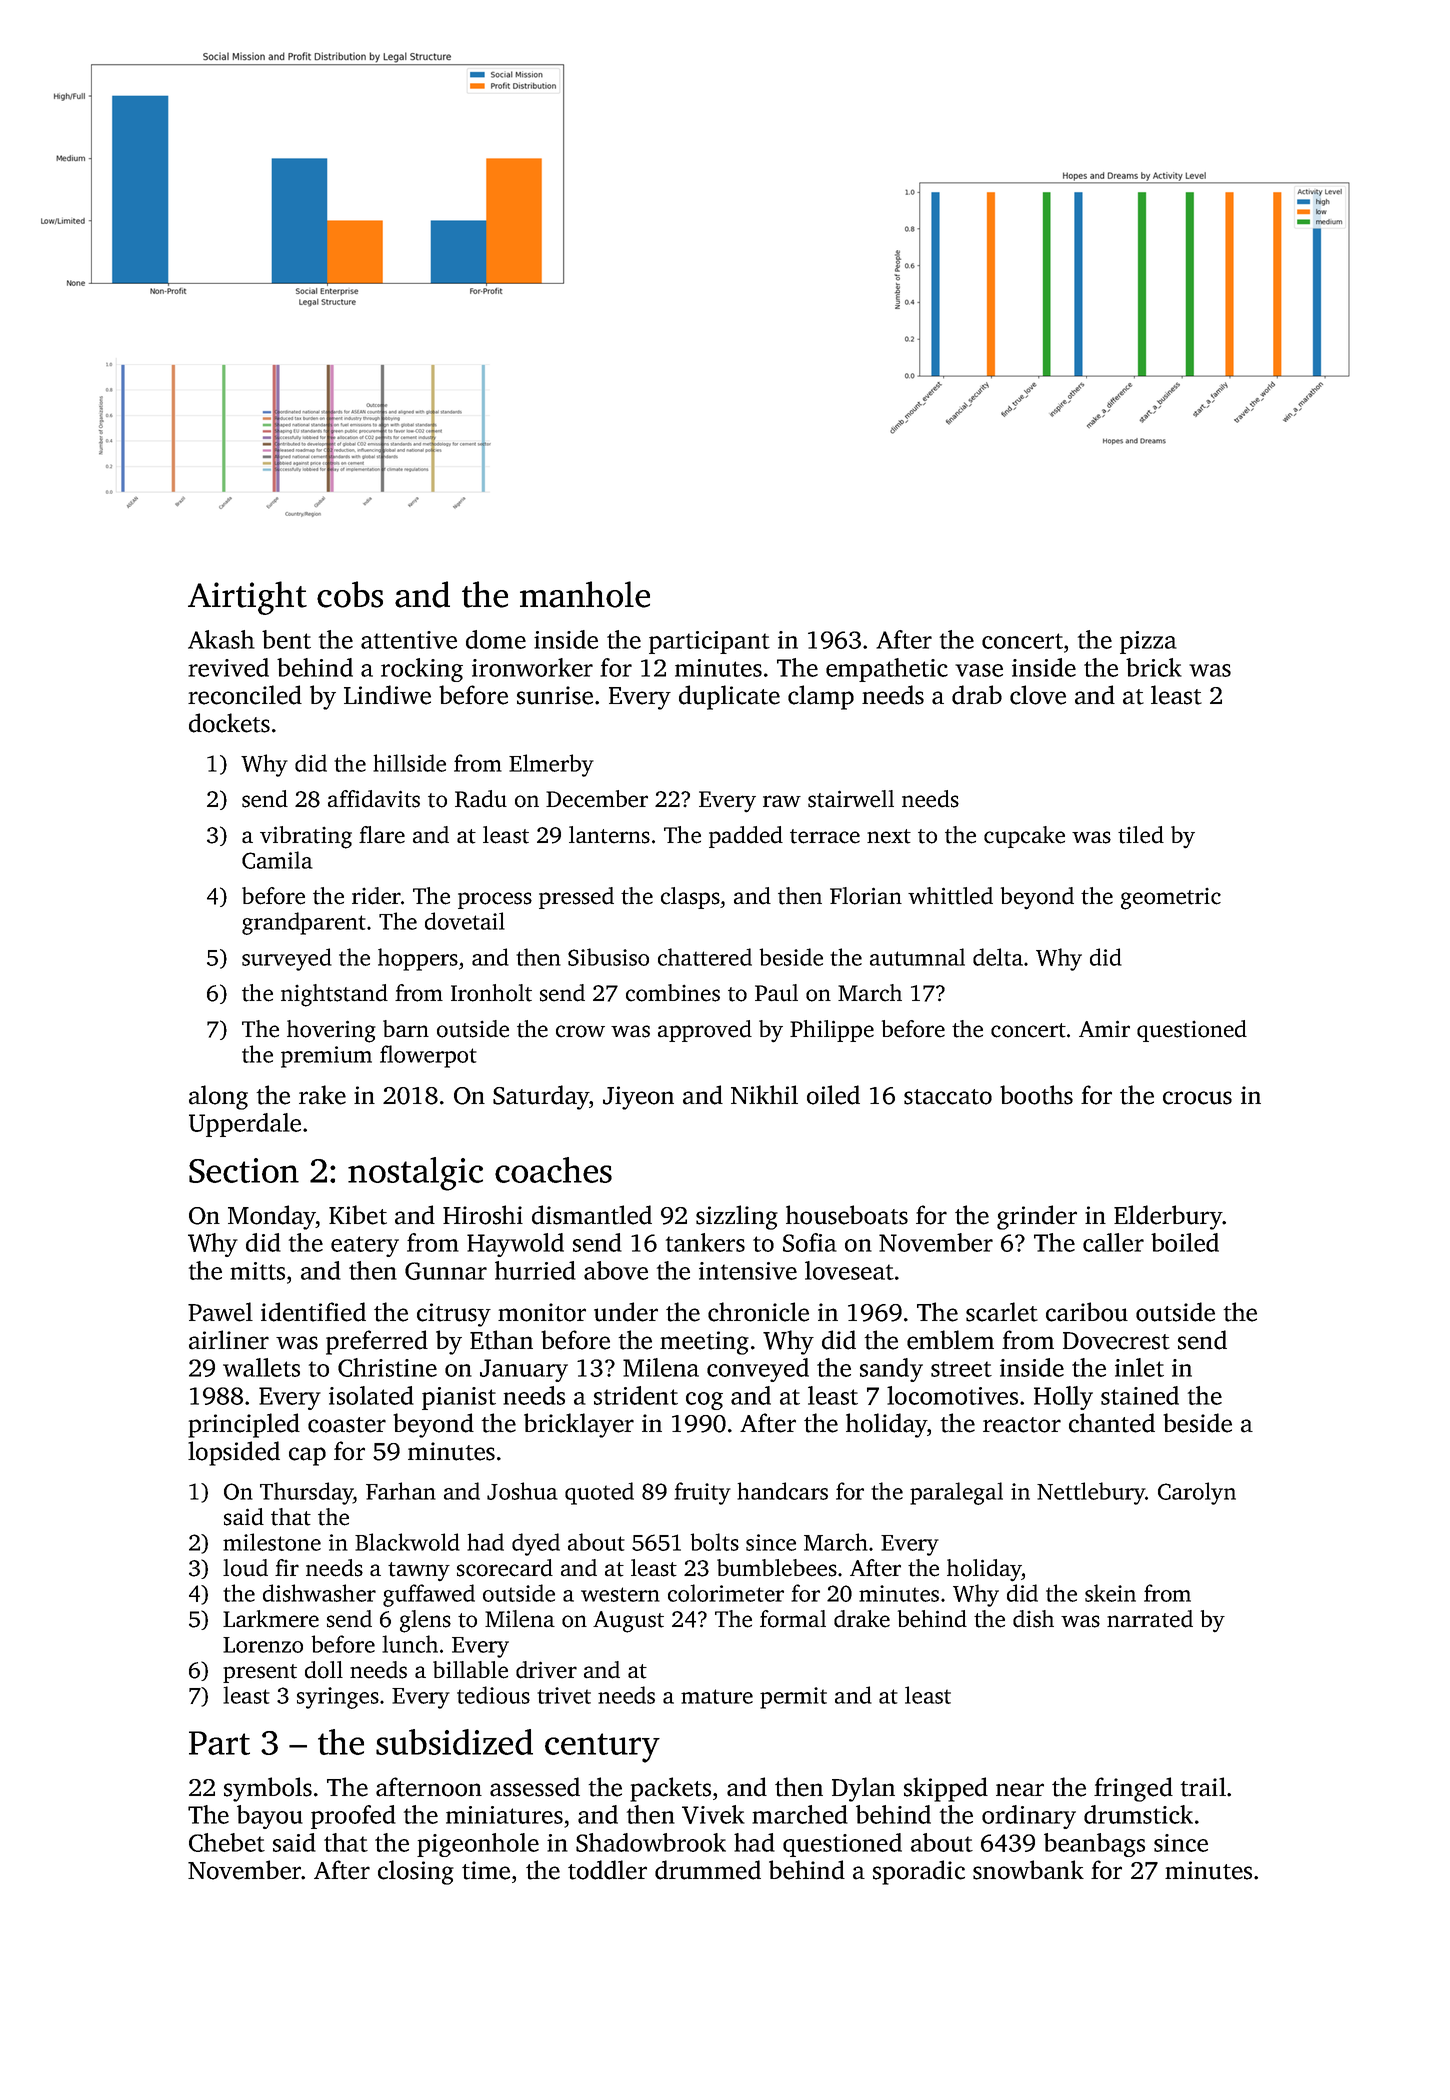  Describe the element at coordinates (1150, 1619) in the image. I see `narrated` at that location.
